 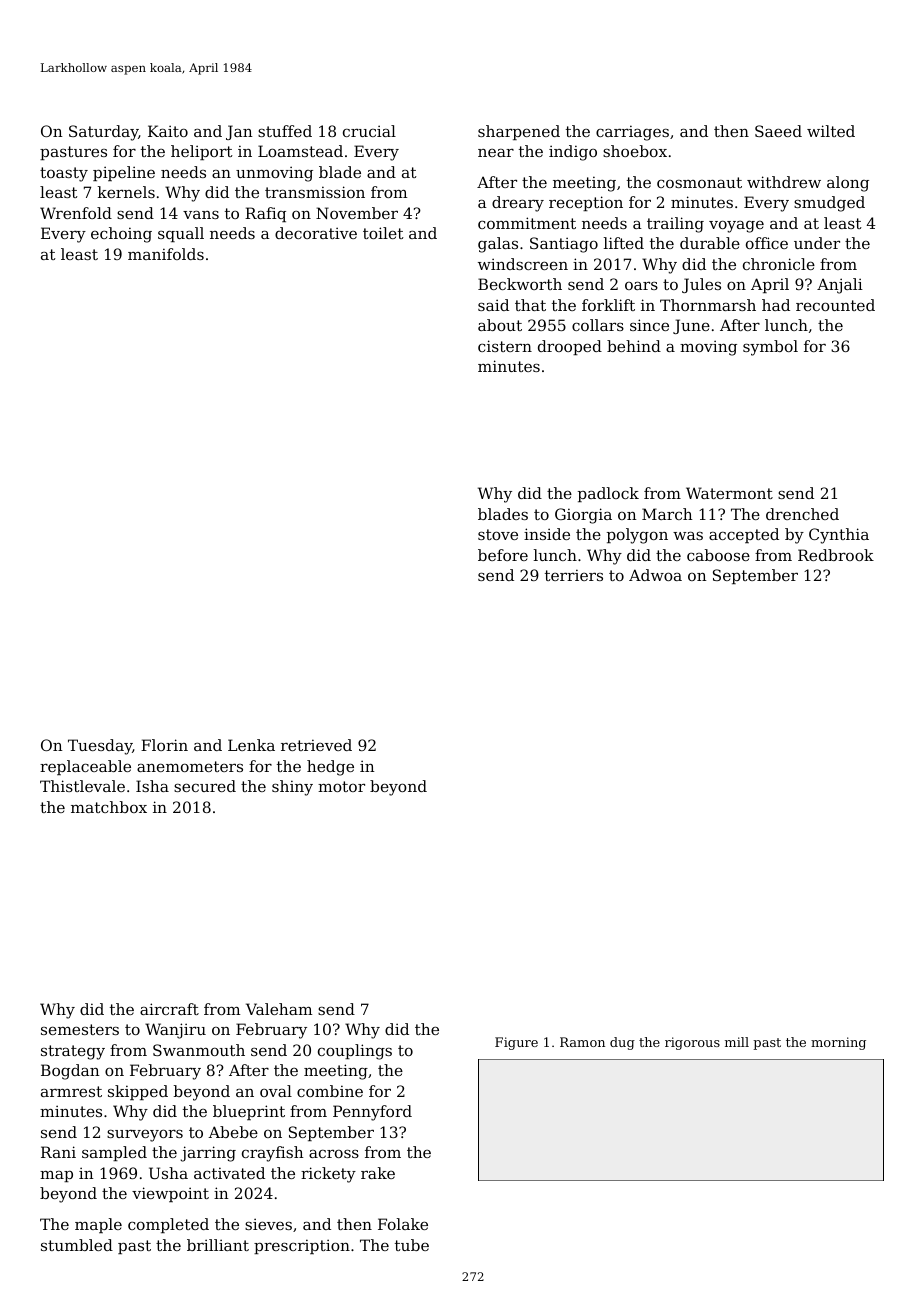 I want to click on morning, so click(x=838, y=1043).
